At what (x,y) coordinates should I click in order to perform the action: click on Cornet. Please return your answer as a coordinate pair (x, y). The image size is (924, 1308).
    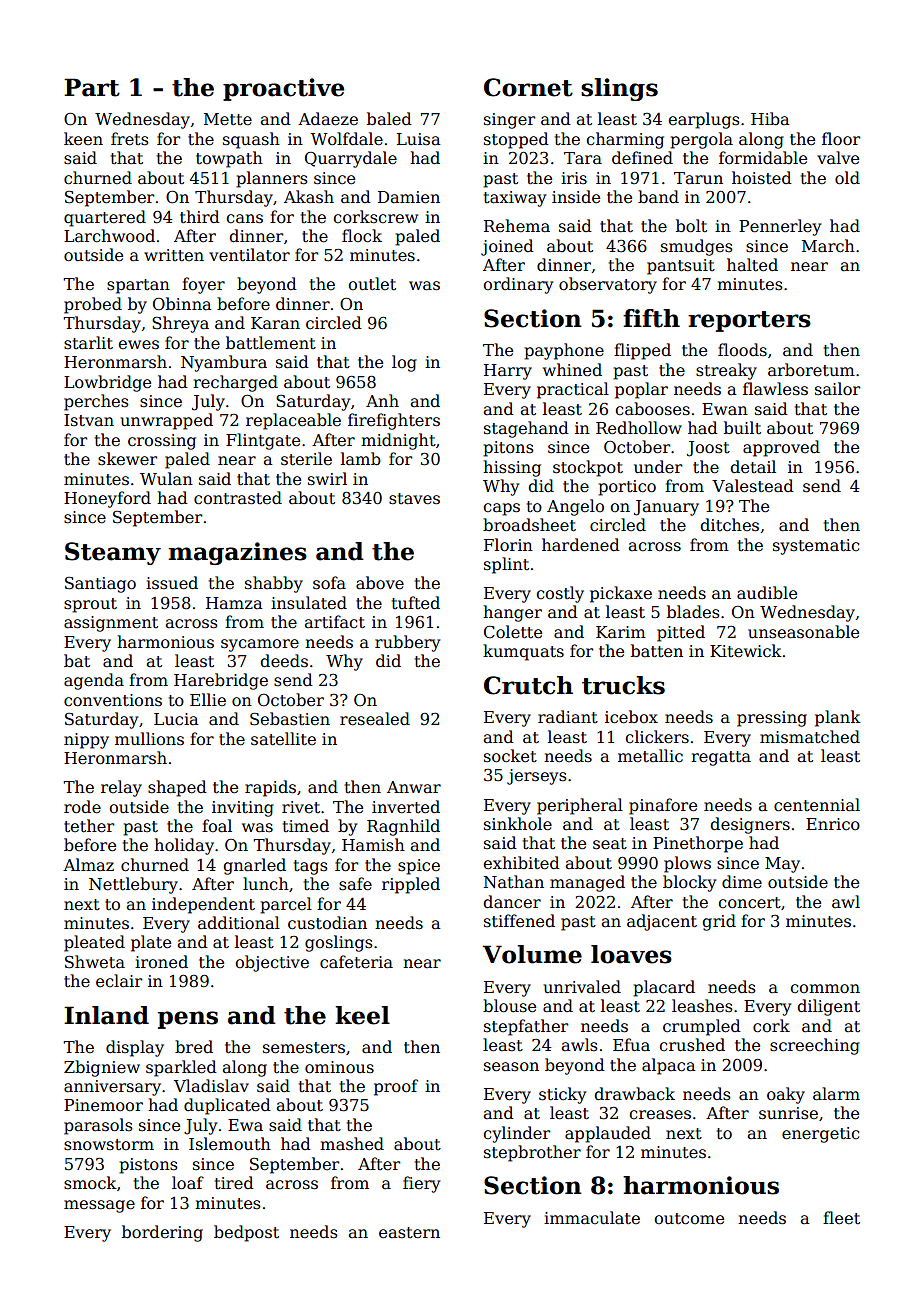
    Looking at the image, I should click on (528, 87).
